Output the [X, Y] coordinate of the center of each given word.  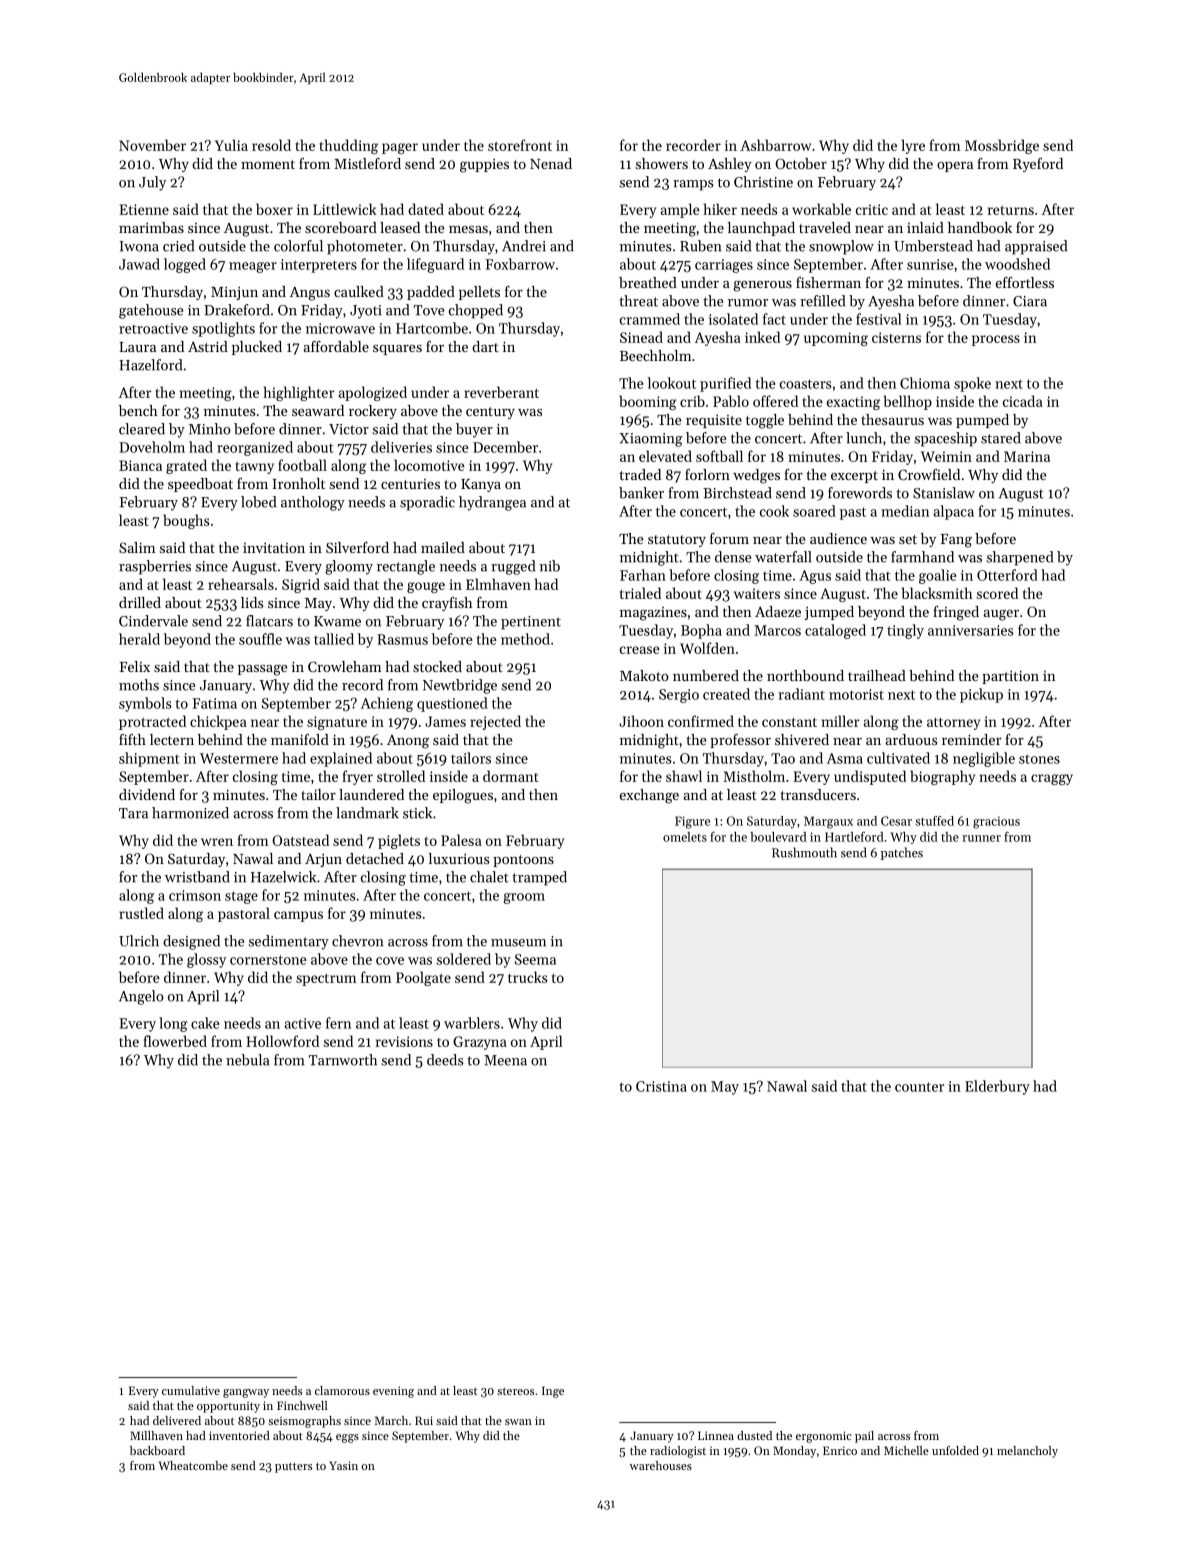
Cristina [661, 1086]
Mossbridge [1002, 146]
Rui [424, 1420]
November [152, 145]
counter [919, 1087]
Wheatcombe [193, 1465]
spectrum [326, 980]
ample [680, 210]
